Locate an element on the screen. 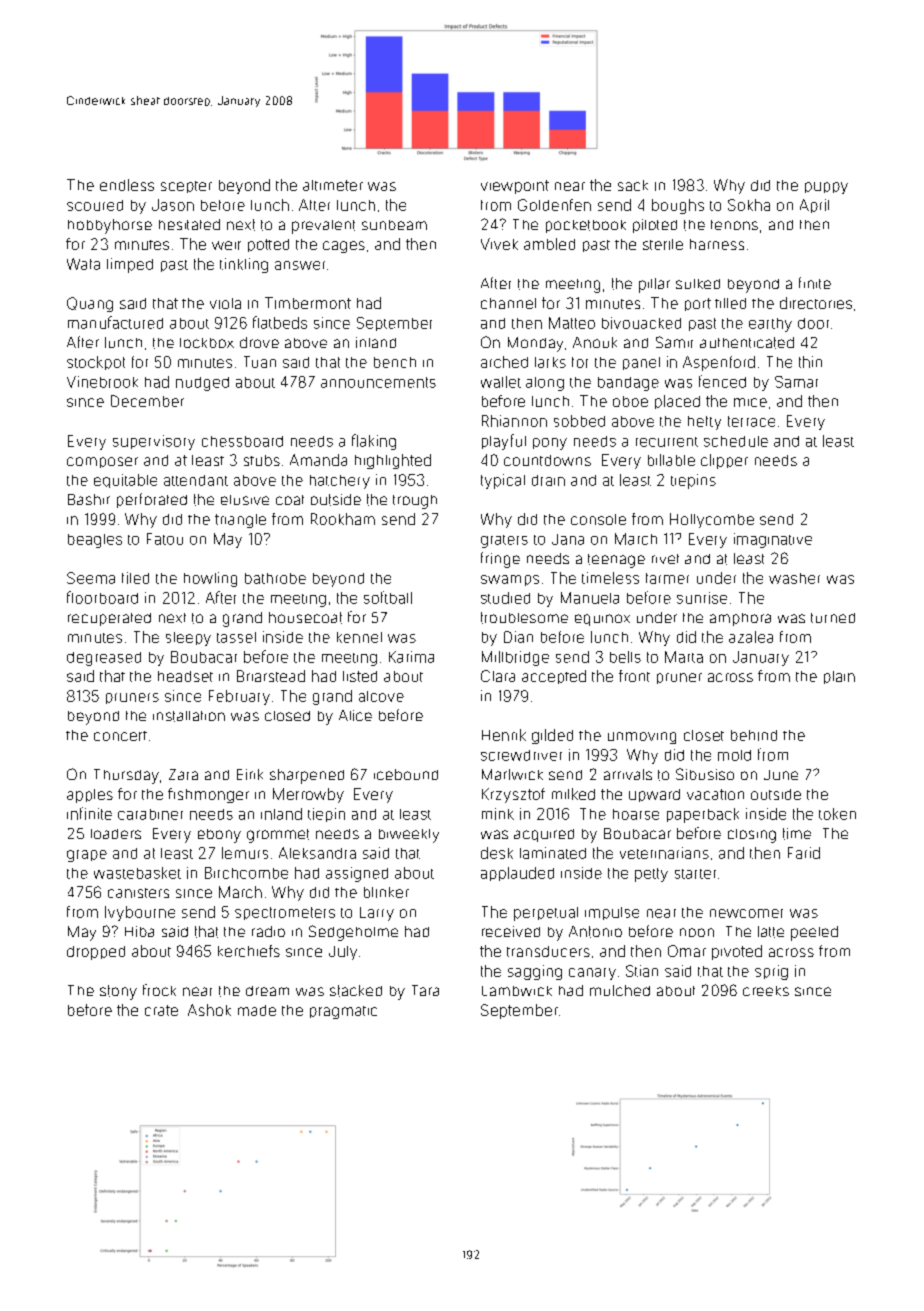 The height and width of the screenshot is (1311, 924). peeled is located at coordinates (814, 933).
